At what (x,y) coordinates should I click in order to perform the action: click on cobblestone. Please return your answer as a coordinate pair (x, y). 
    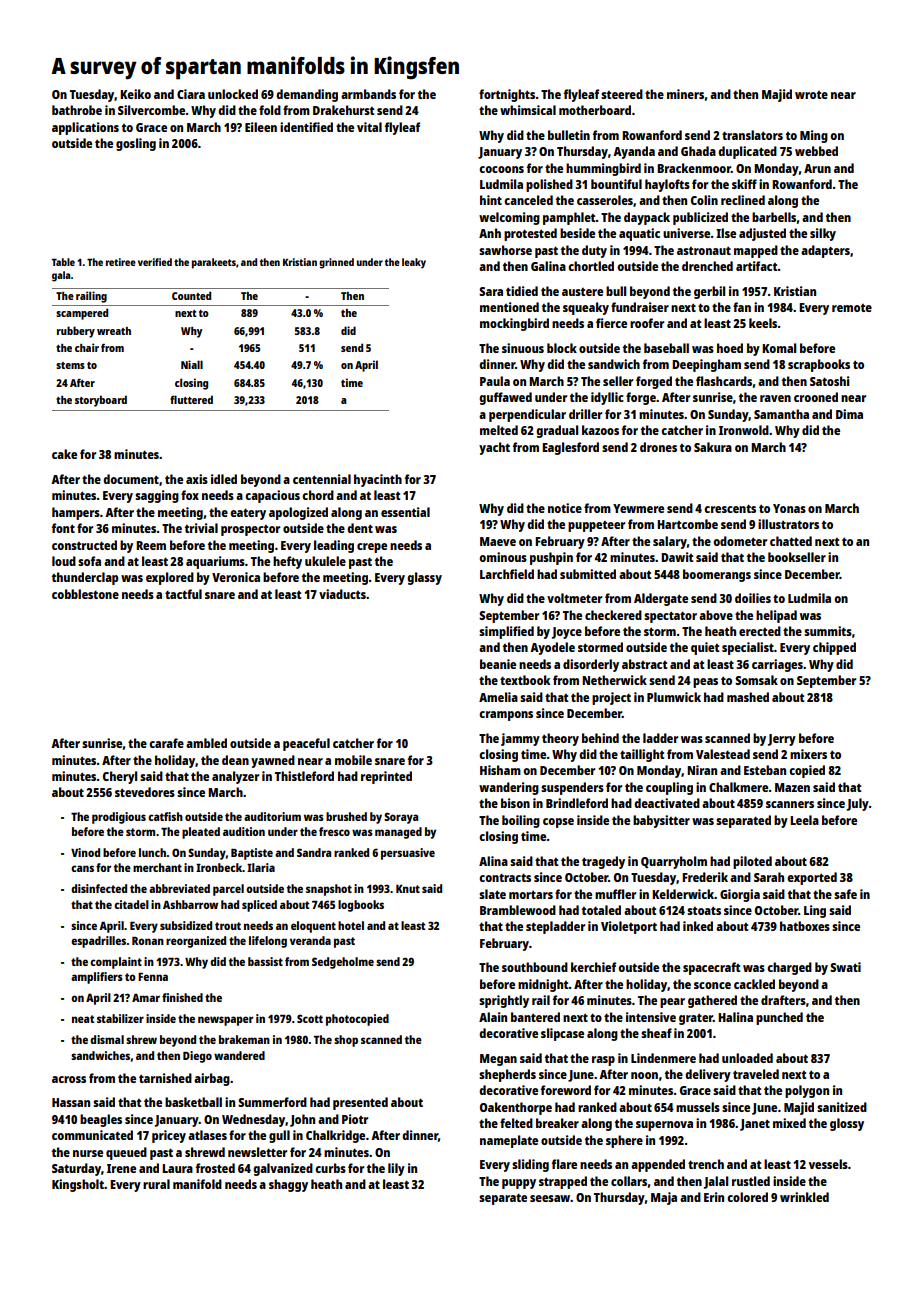
    Looking at the image, I should click on (85, 594).
